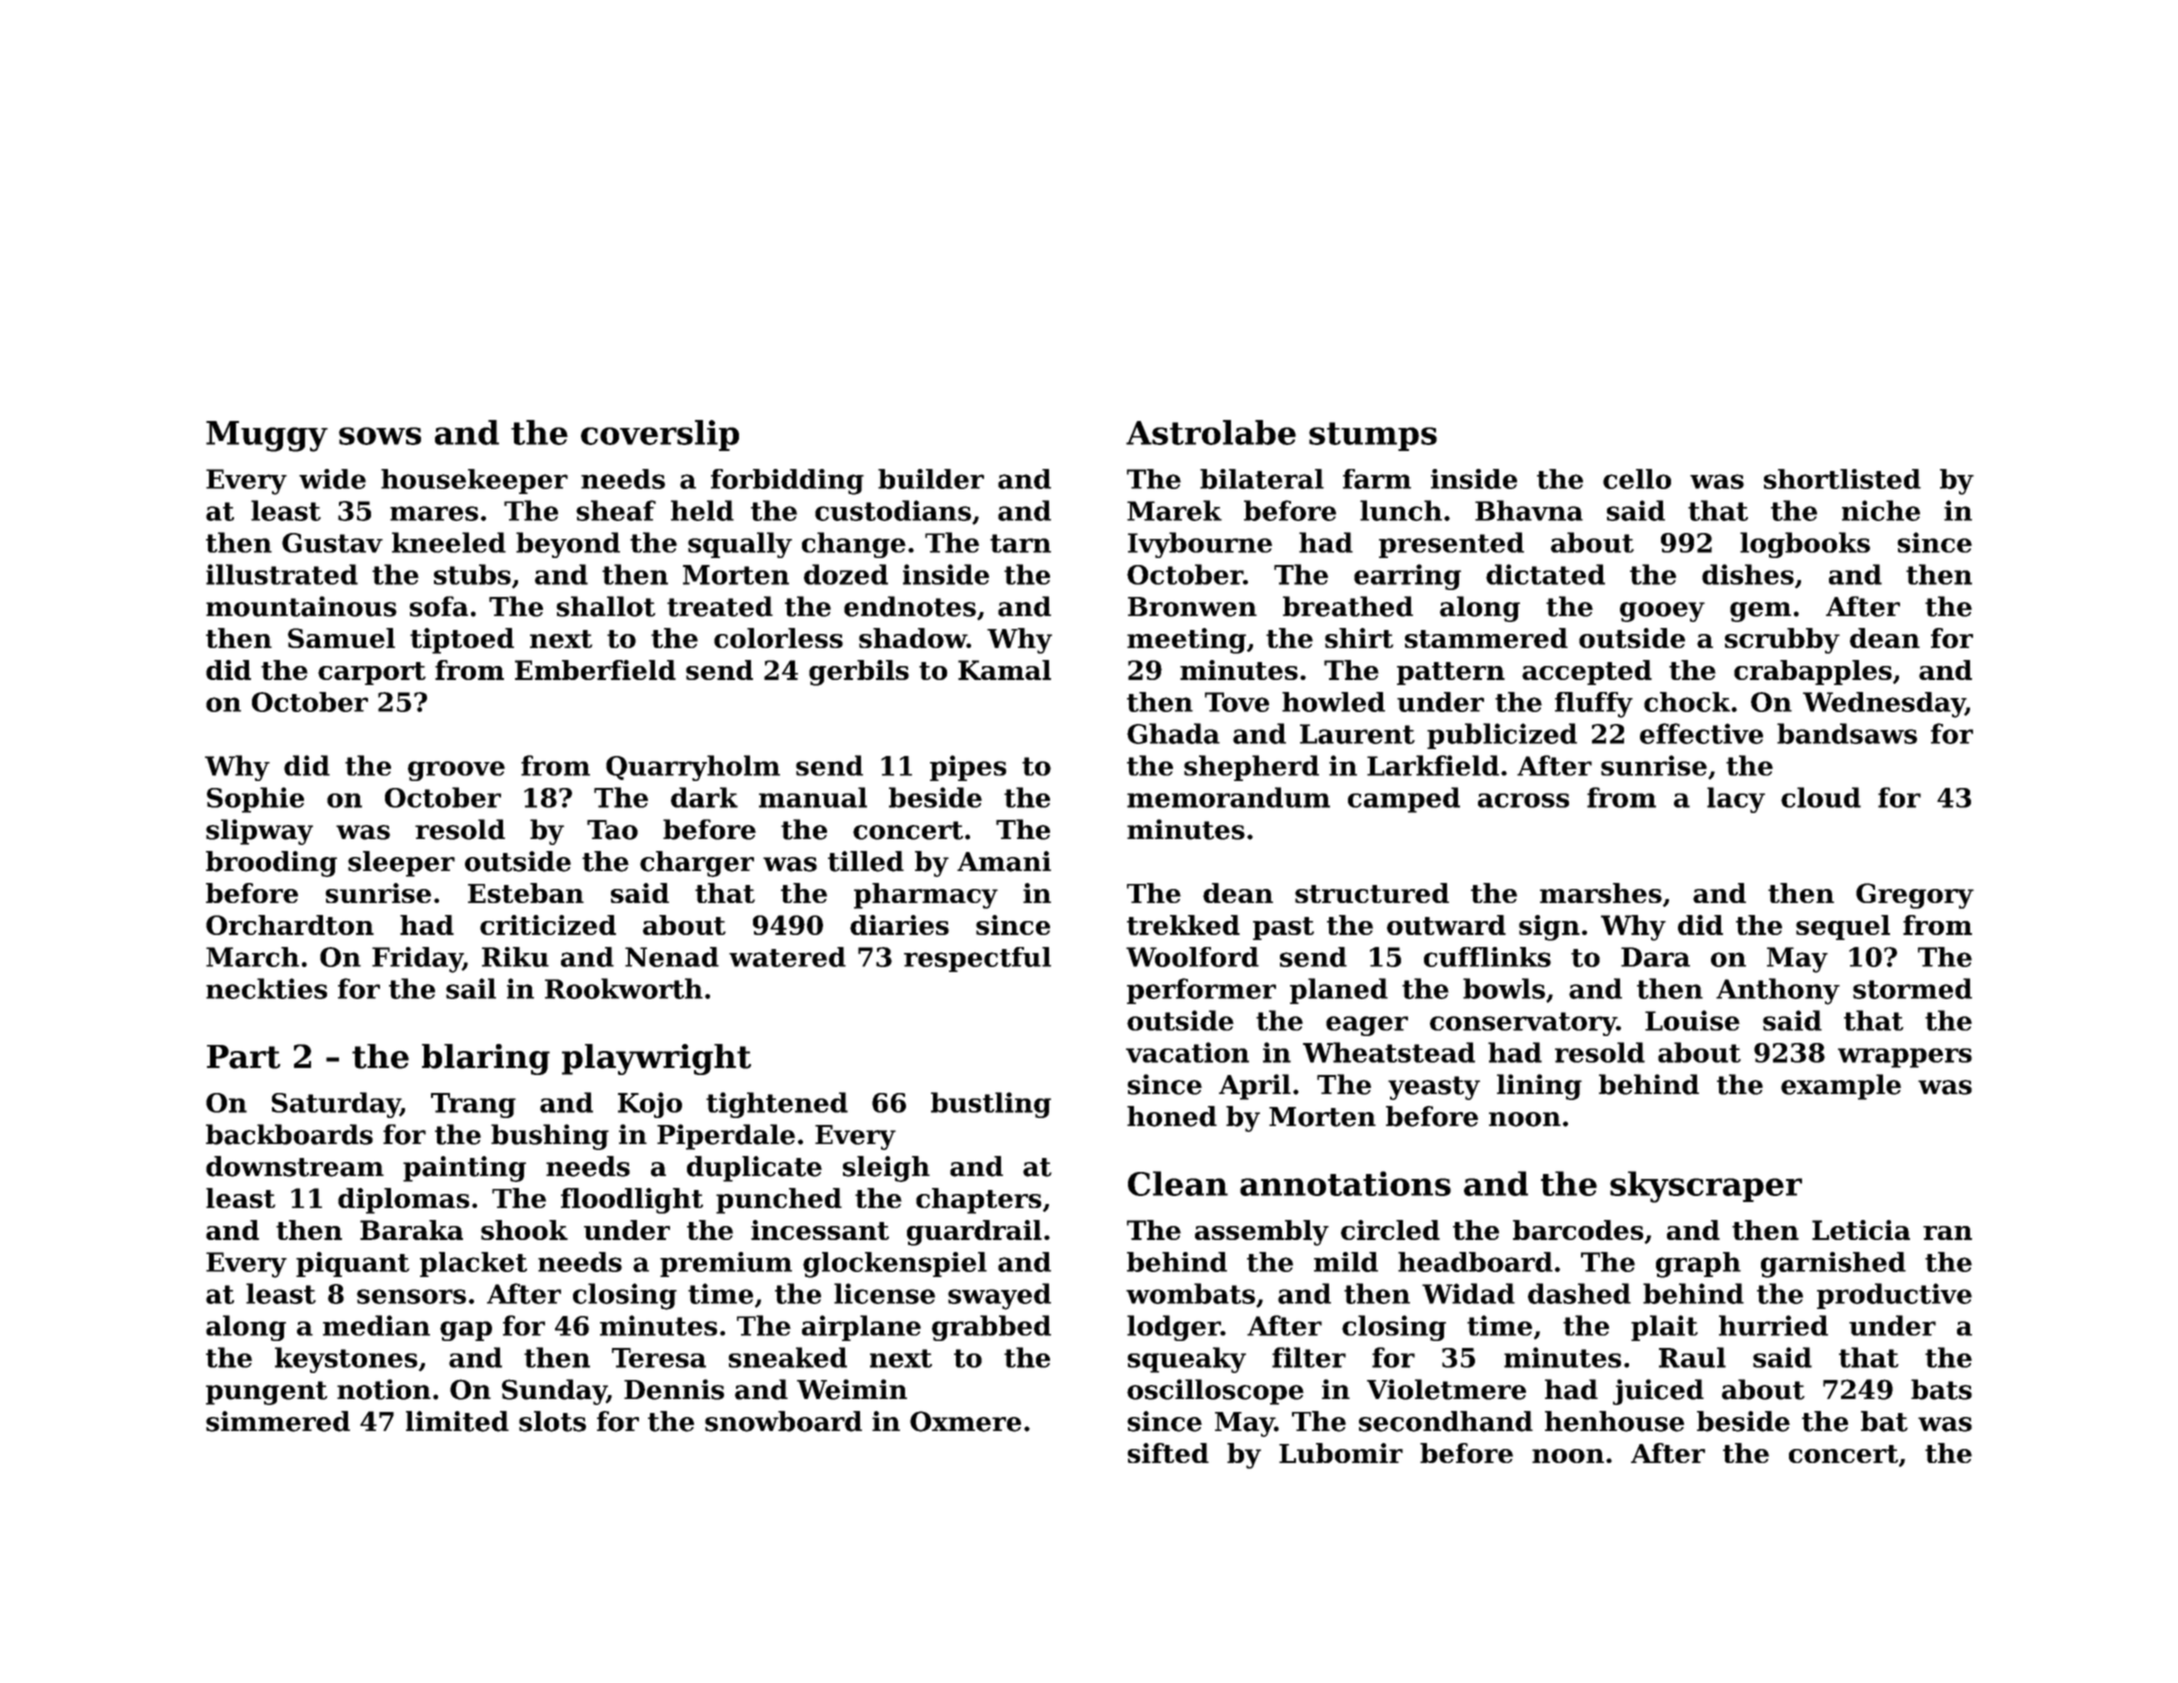  I want to click on honed, so click(1172, 1116).
